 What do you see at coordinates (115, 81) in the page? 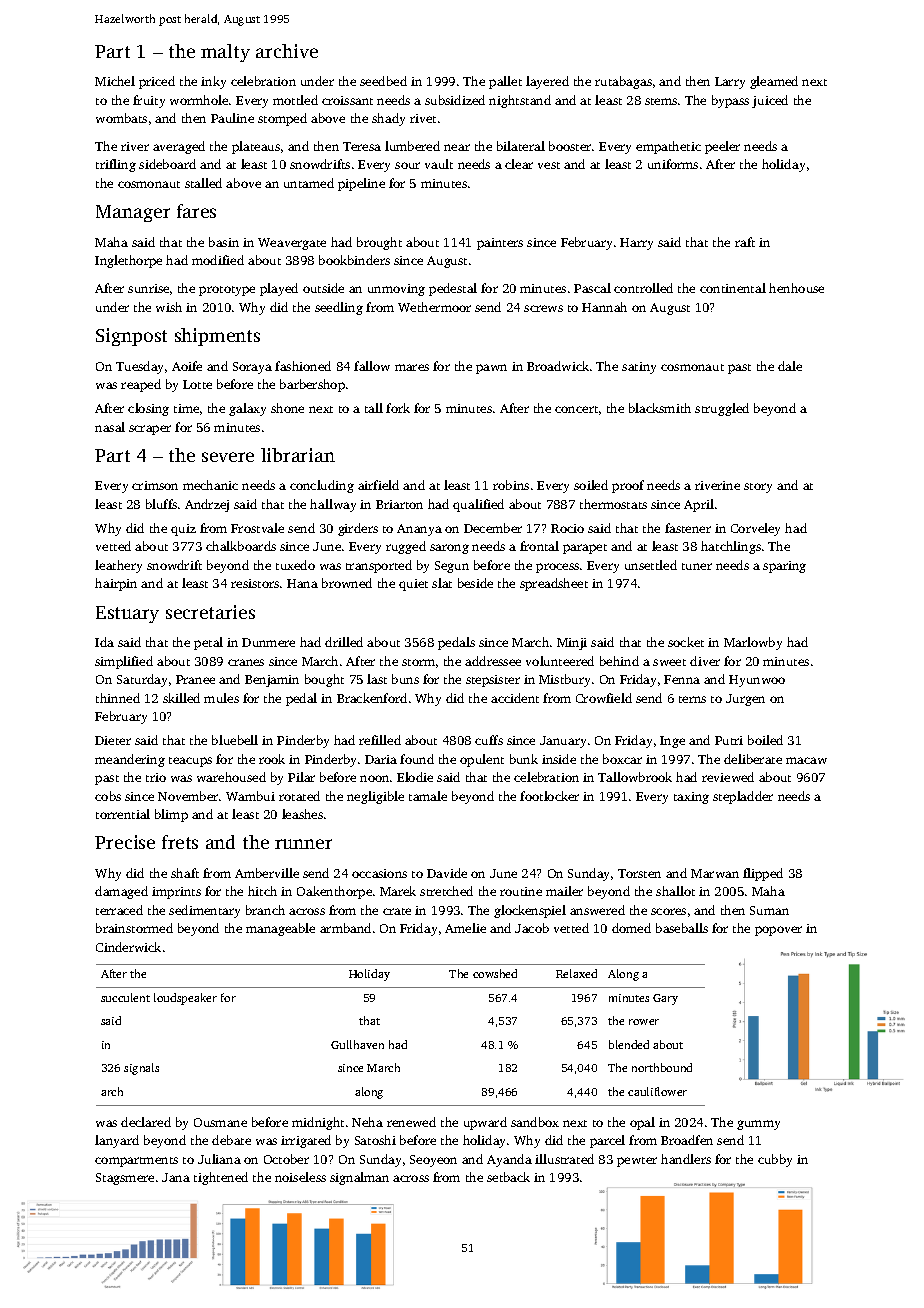
I see `Michel` at bounding box center [115, 81].
